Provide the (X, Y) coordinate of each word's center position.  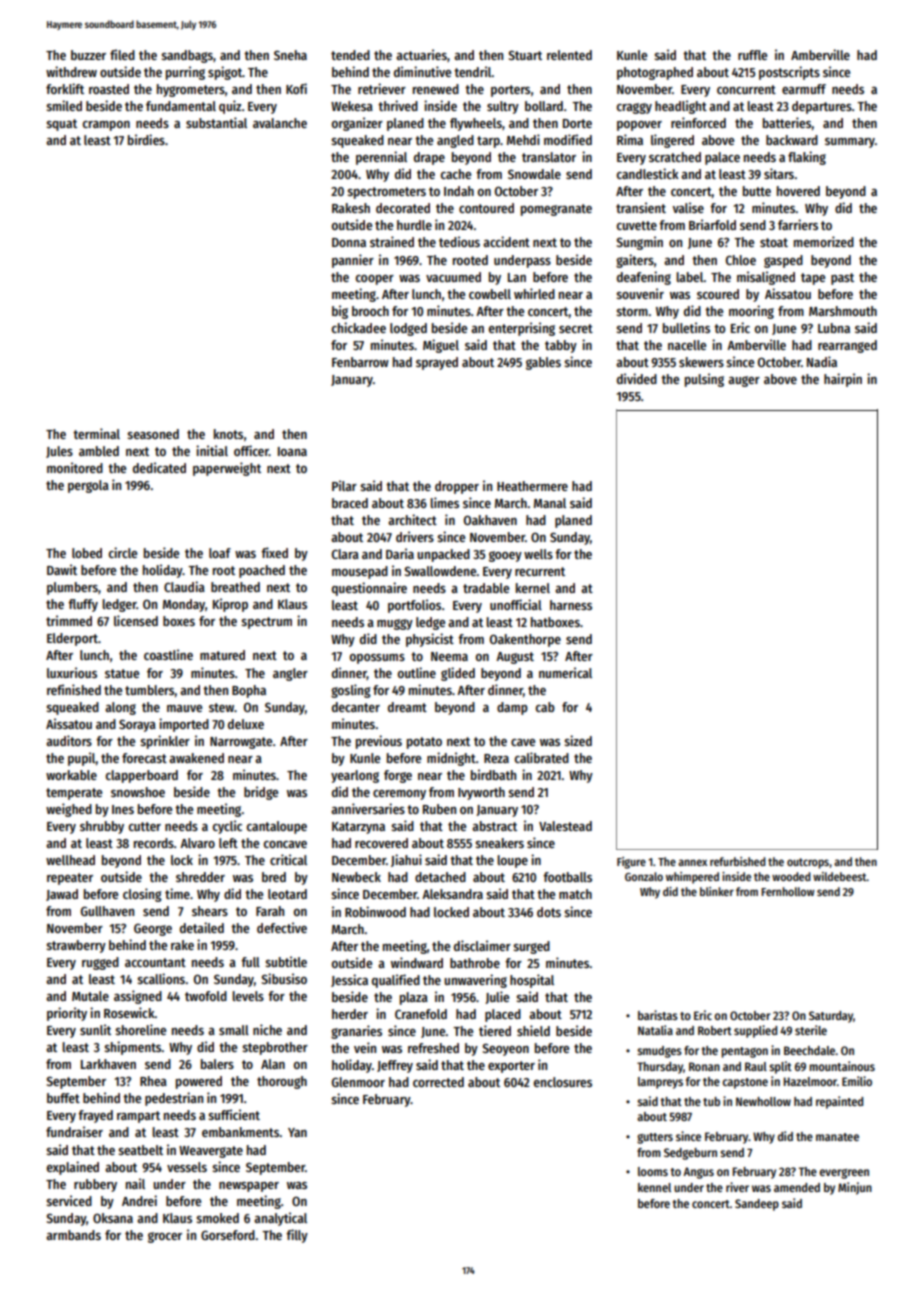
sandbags (187, 56)
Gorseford (228, 1235)
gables (543, 363)
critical (288, 859)
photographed (655, 73)
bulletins (686, 327)
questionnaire (369, 589)
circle (123, 552)
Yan (297, 1132)
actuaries (421, 54)
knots (228, 434)
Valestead (565, 826)
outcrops (808, 863)
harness (571, 605)
